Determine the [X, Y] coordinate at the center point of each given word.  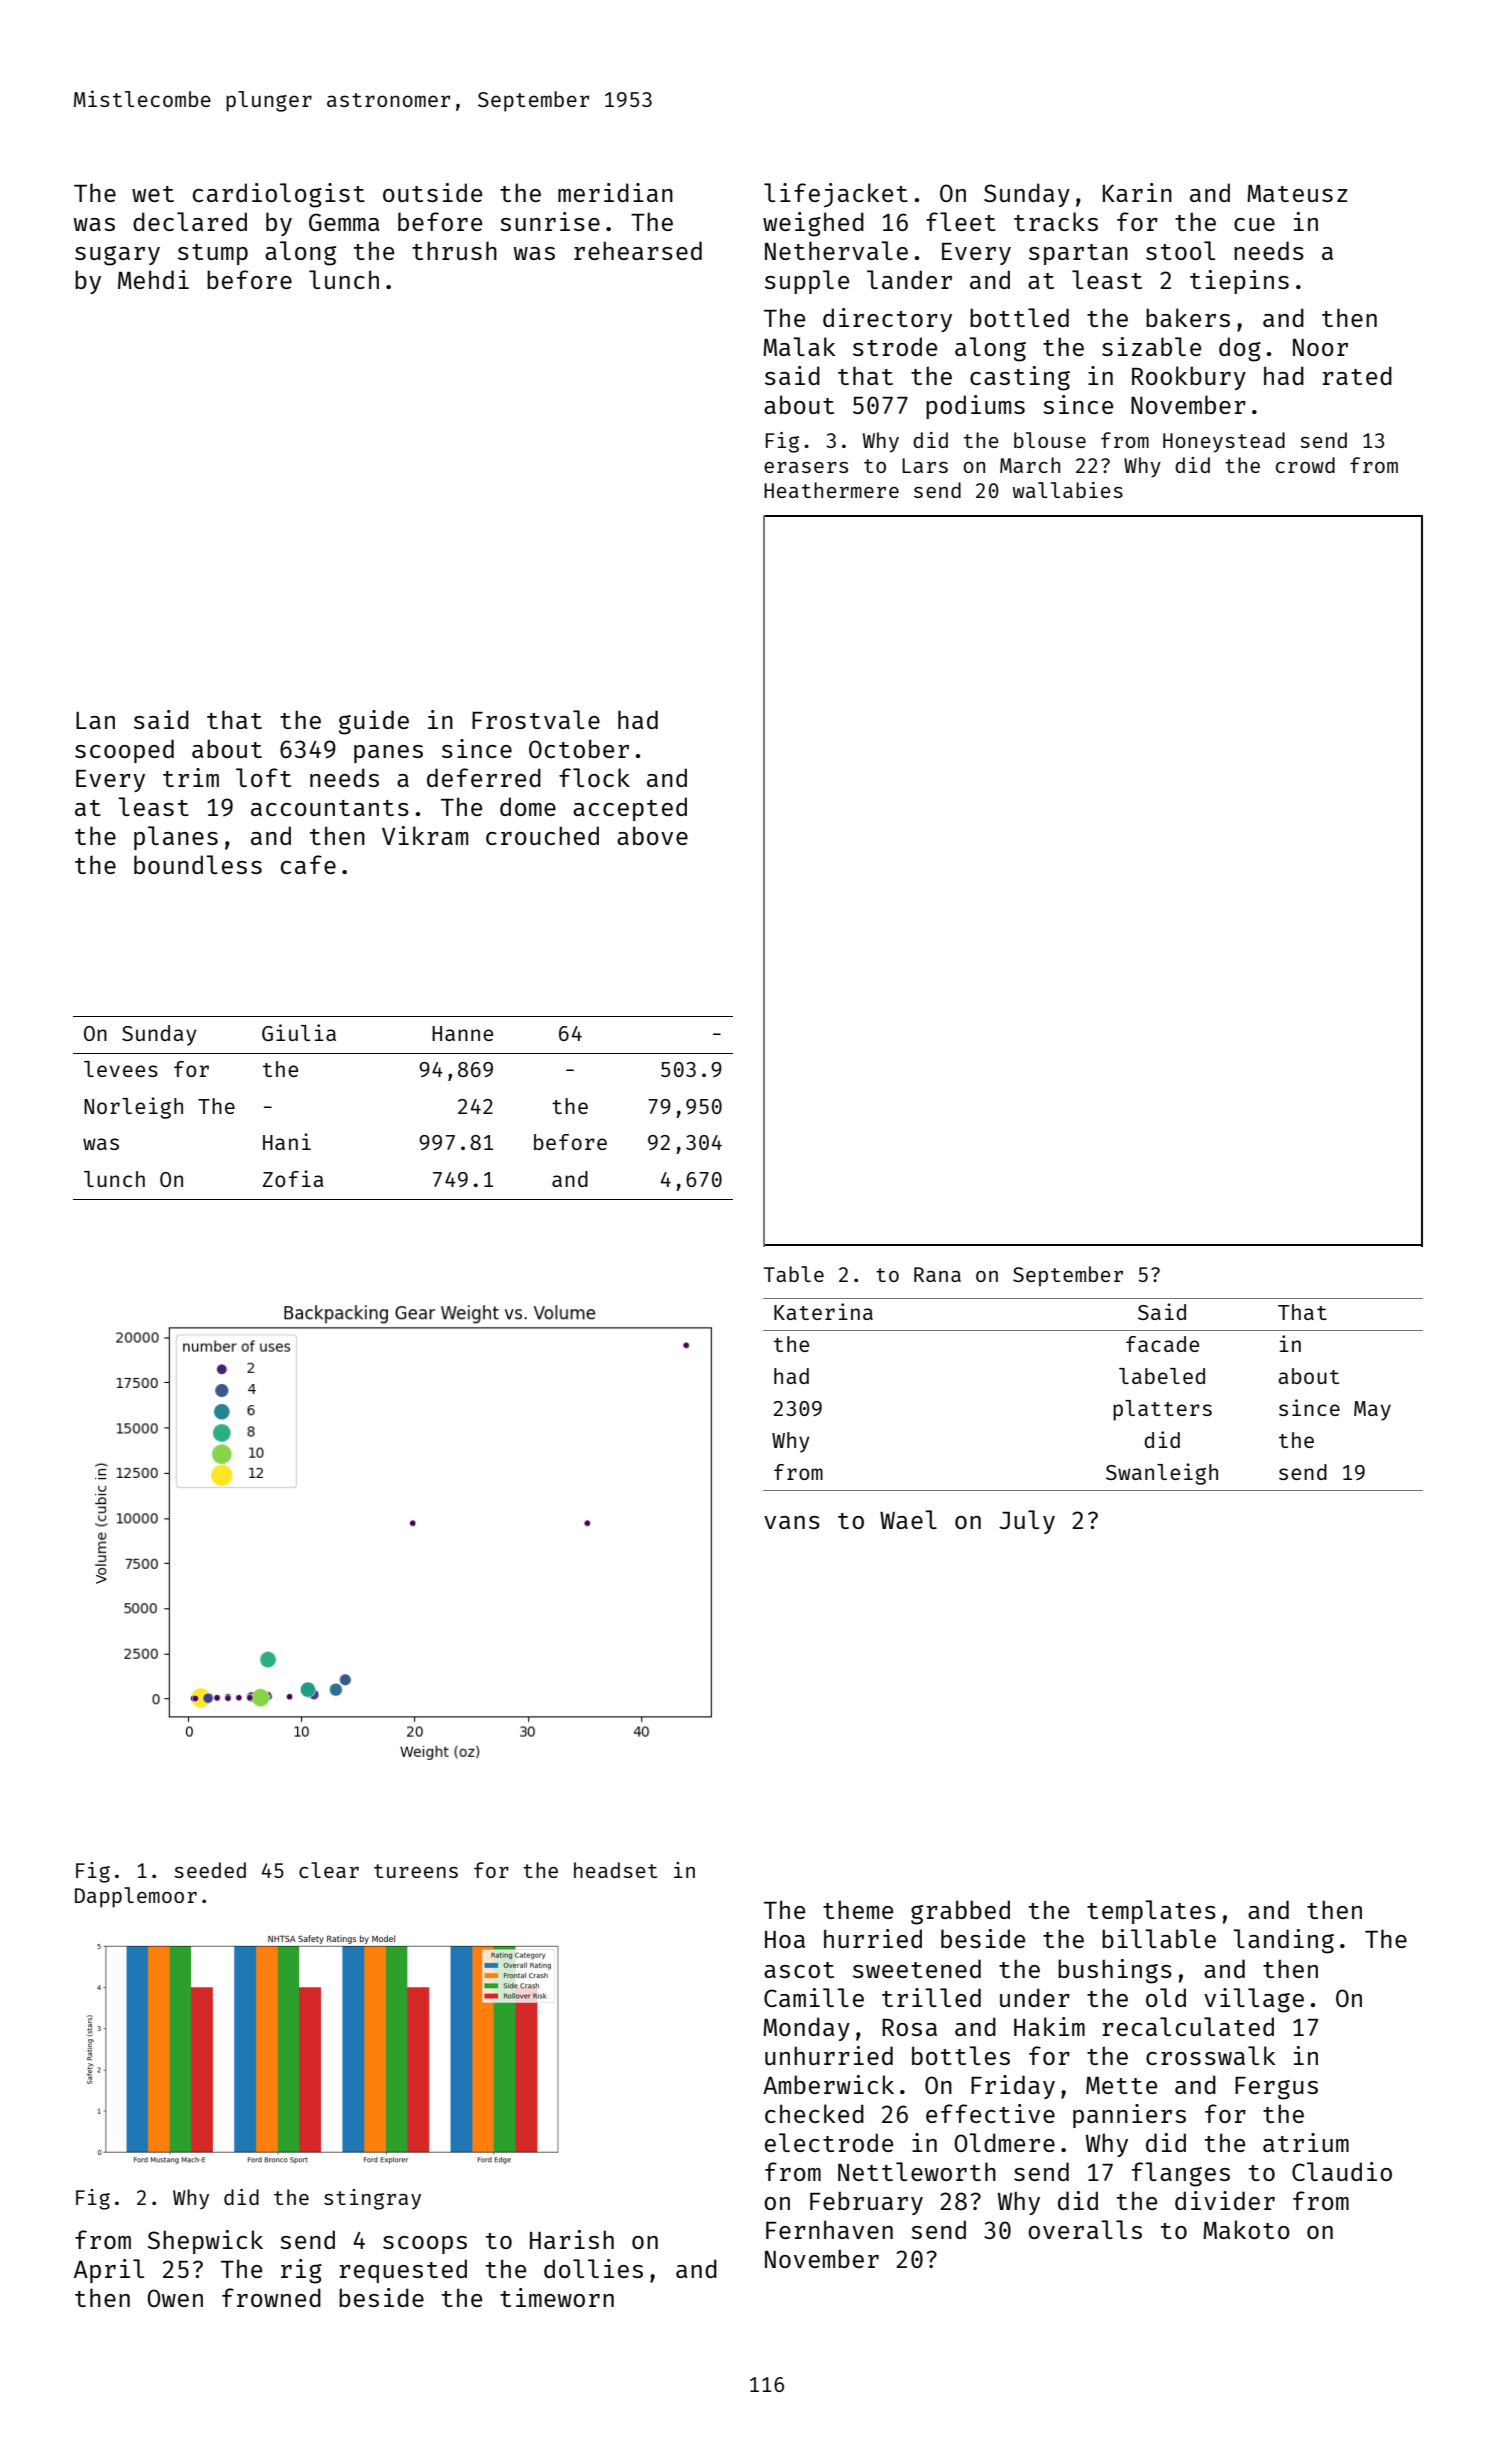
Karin [1137, 192]
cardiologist [279, 195]
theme [858, 1909]
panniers [1129, 2116]
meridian [615, 192]
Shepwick [205, 2242]
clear [329, 1870]
